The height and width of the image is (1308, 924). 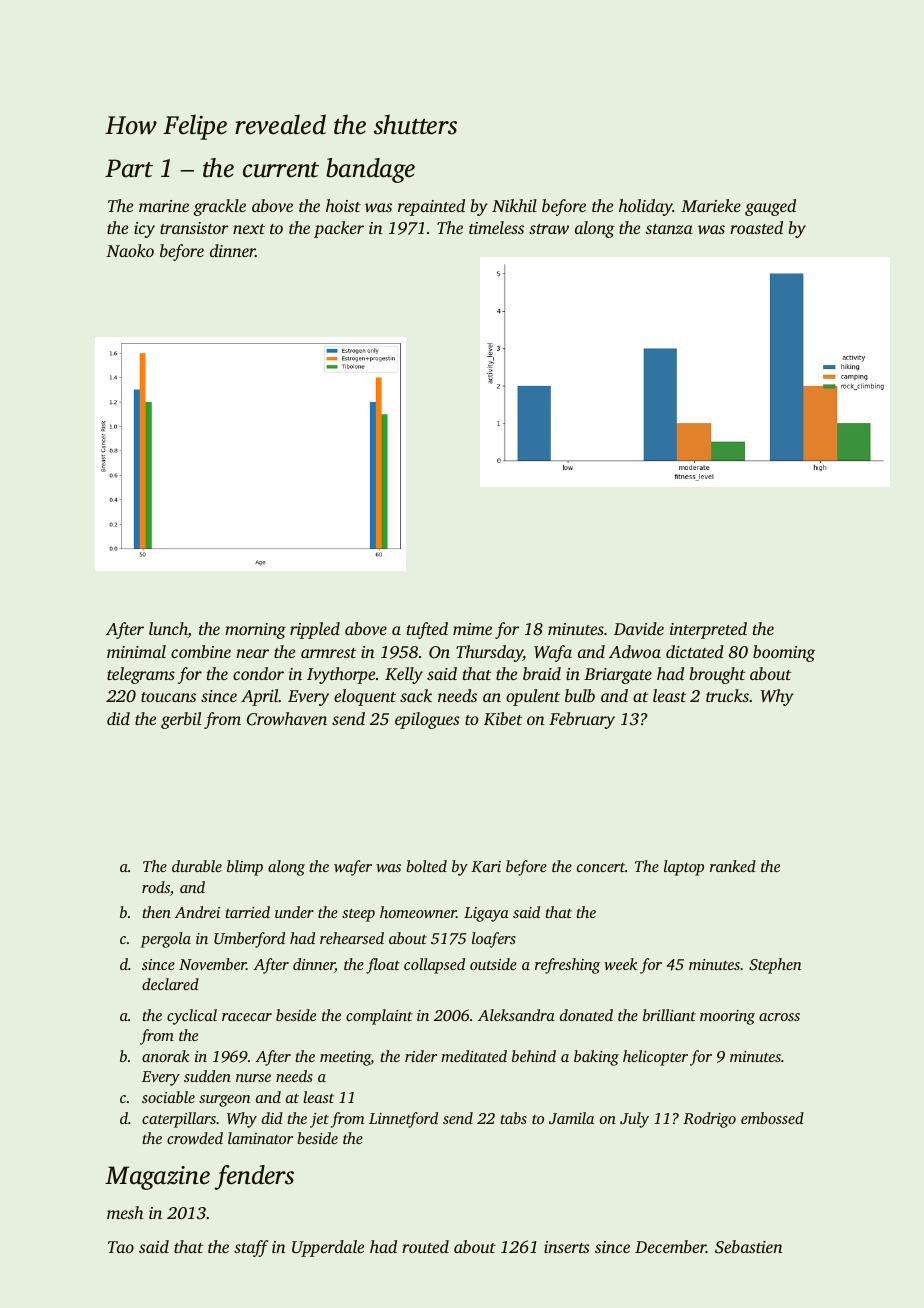 I want to click on bandage, so click(x=370, y=170).
